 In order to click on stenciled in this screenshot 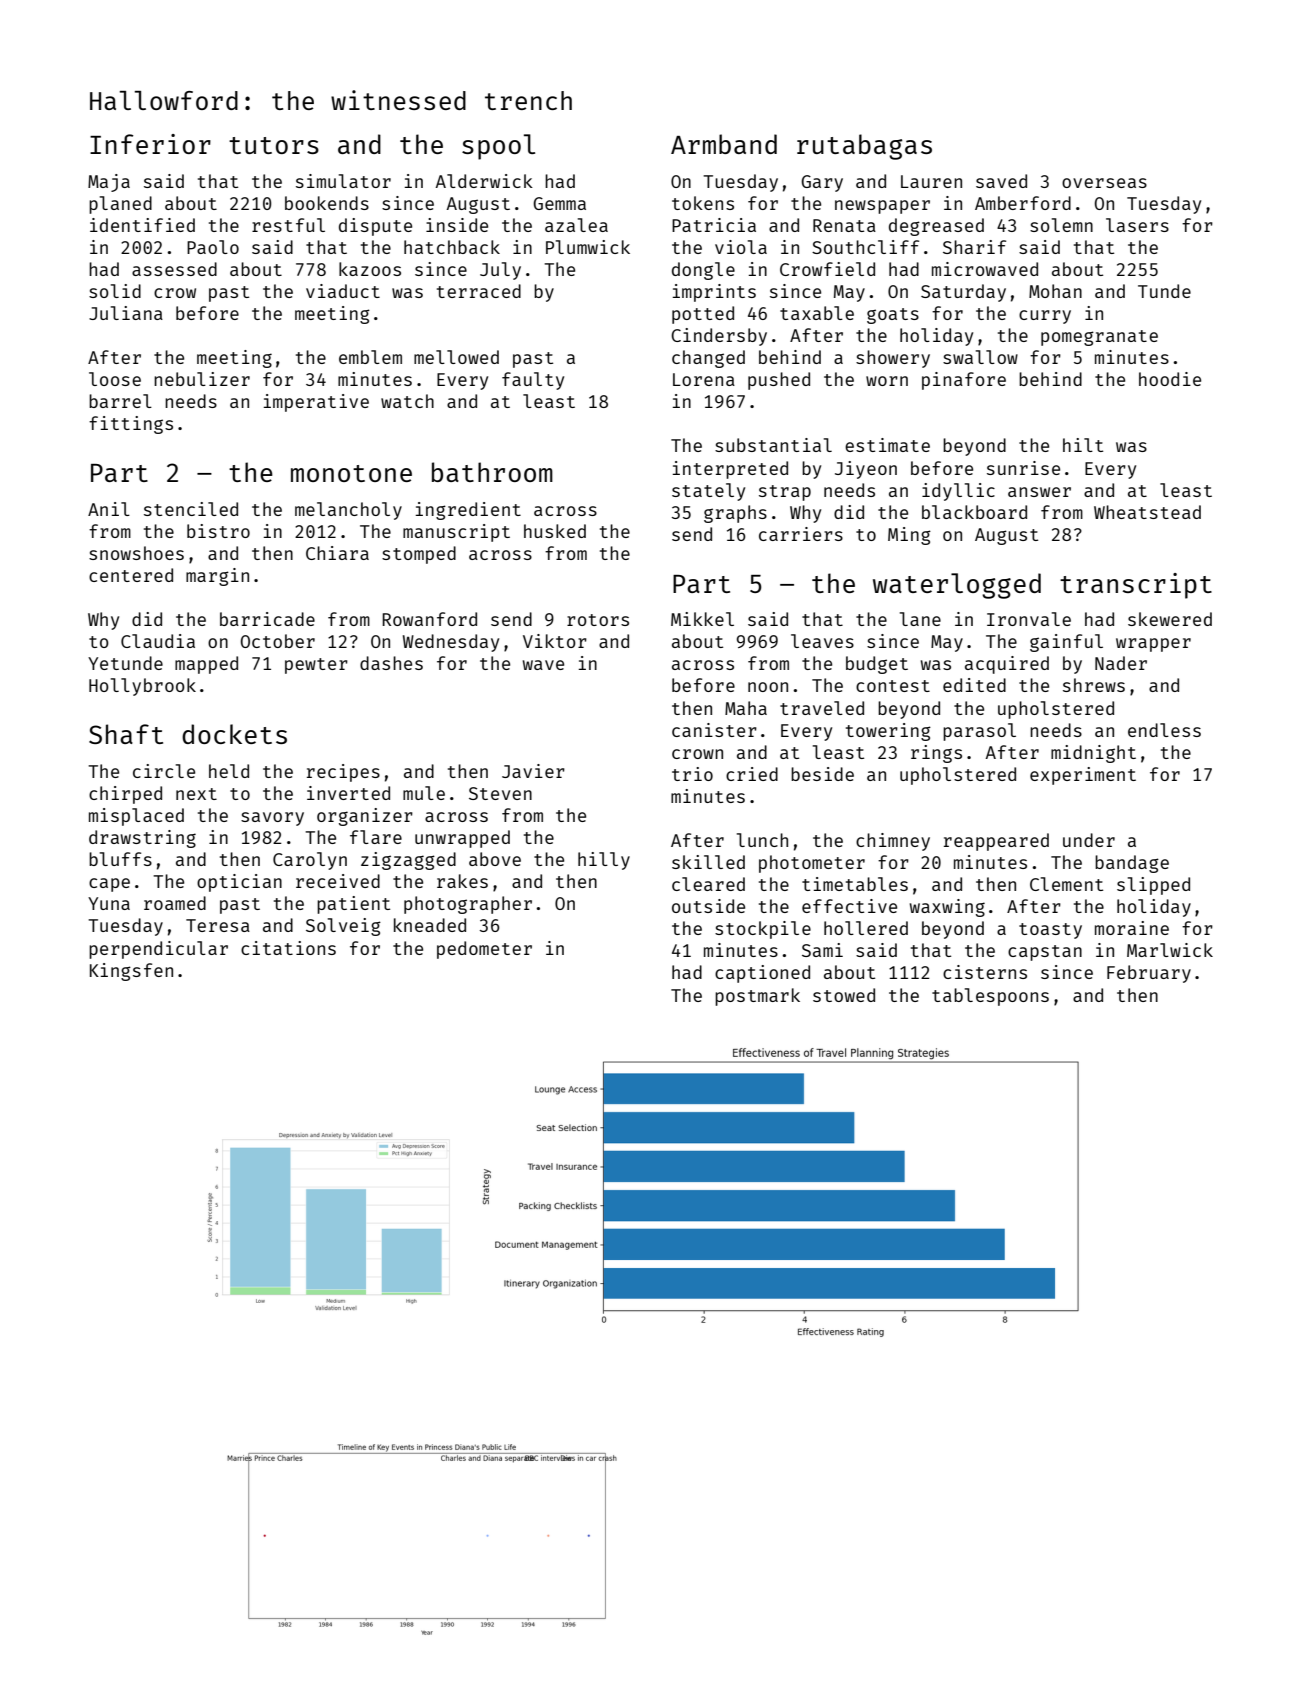, I will do `click(191, 509)`.
